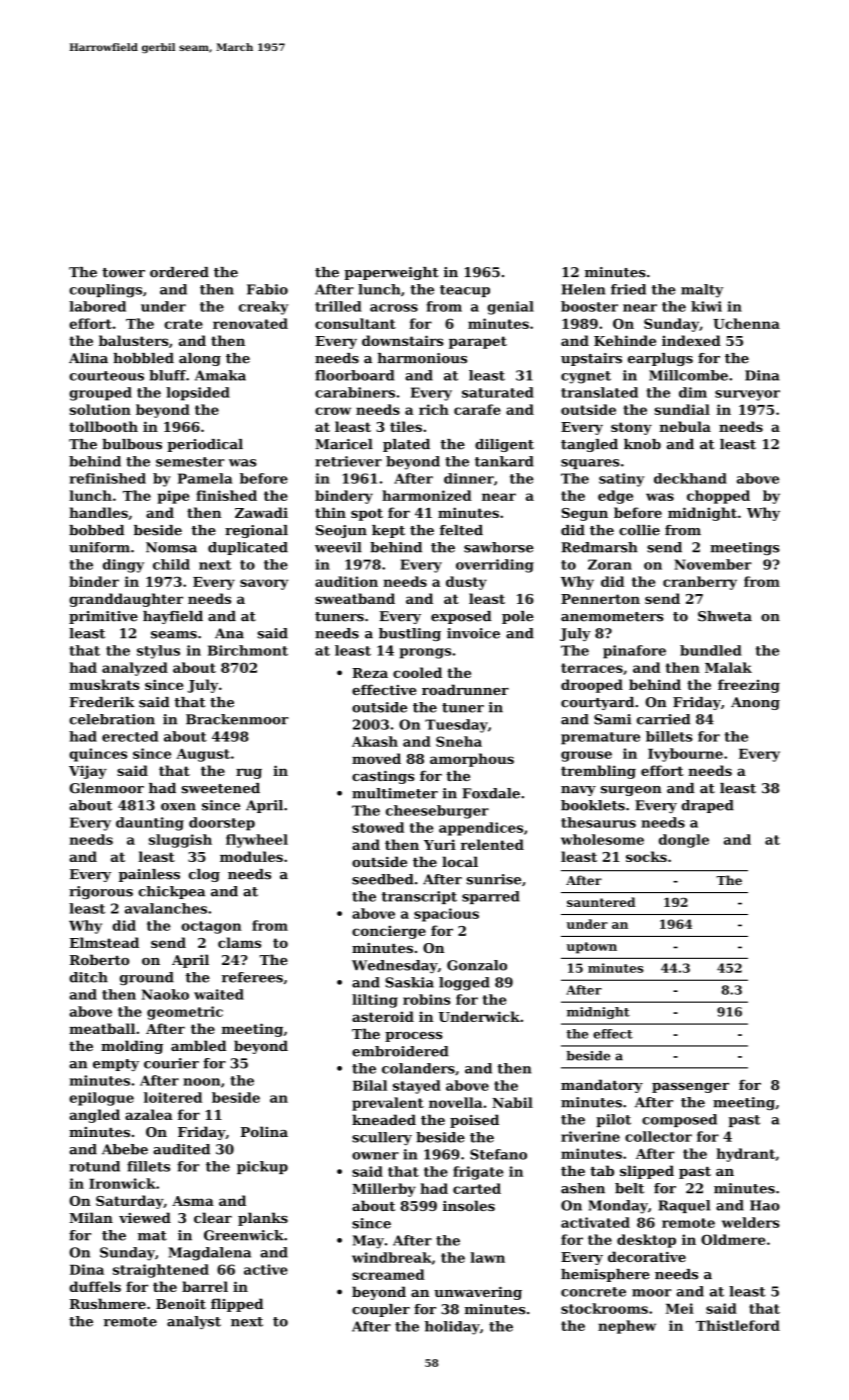 The image size is (849, 1400). What do you see at coordinates (95, 1286) in the screenshot?
I see `duffels` at bounding box center [95, 1286].
